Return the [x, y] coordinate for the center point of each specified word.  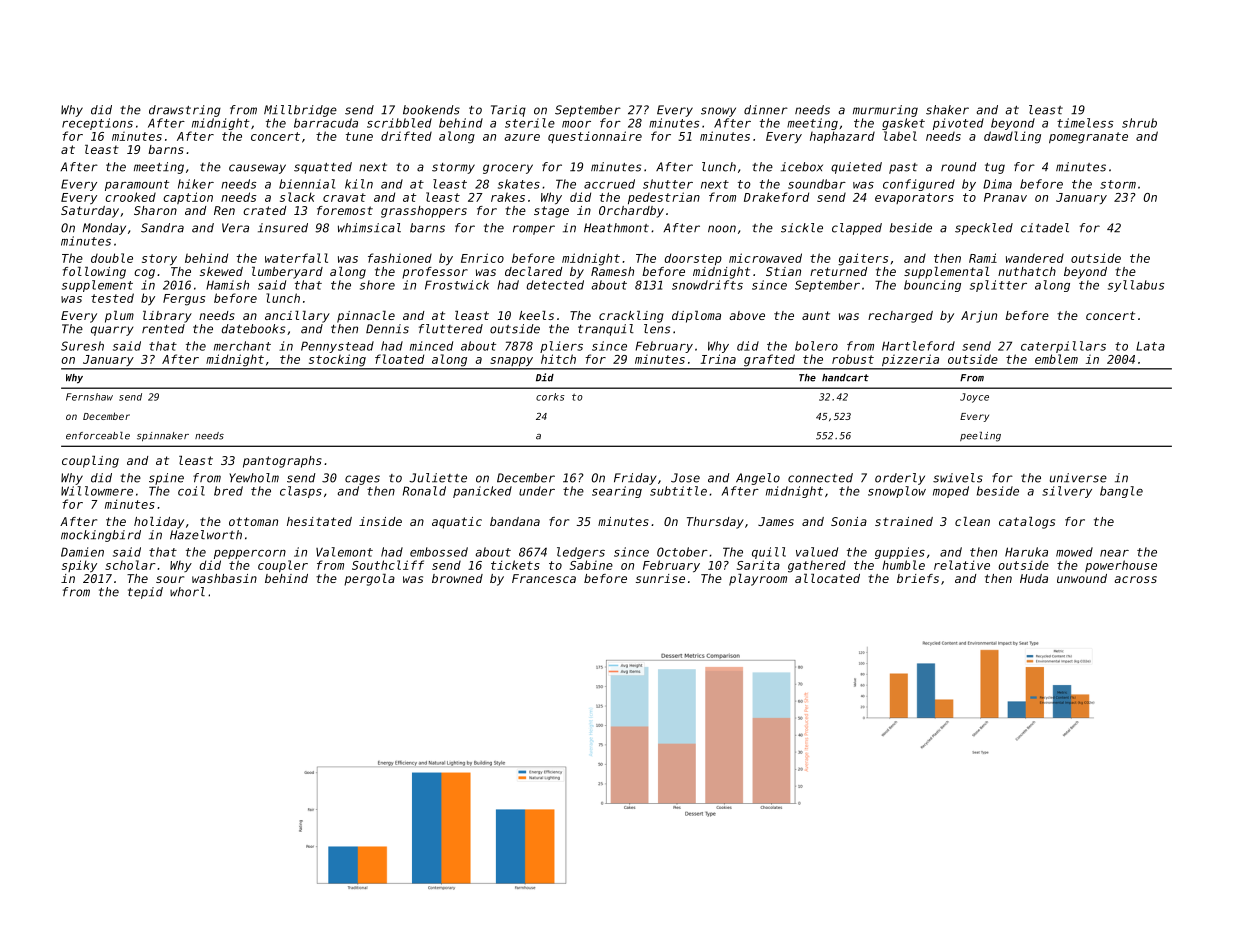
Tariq [508, 111]
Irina [718, 359]
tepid [145, 593]
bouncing [932, 286]
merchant [242, 346]
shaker [947, 110]
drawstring [185, 111]
